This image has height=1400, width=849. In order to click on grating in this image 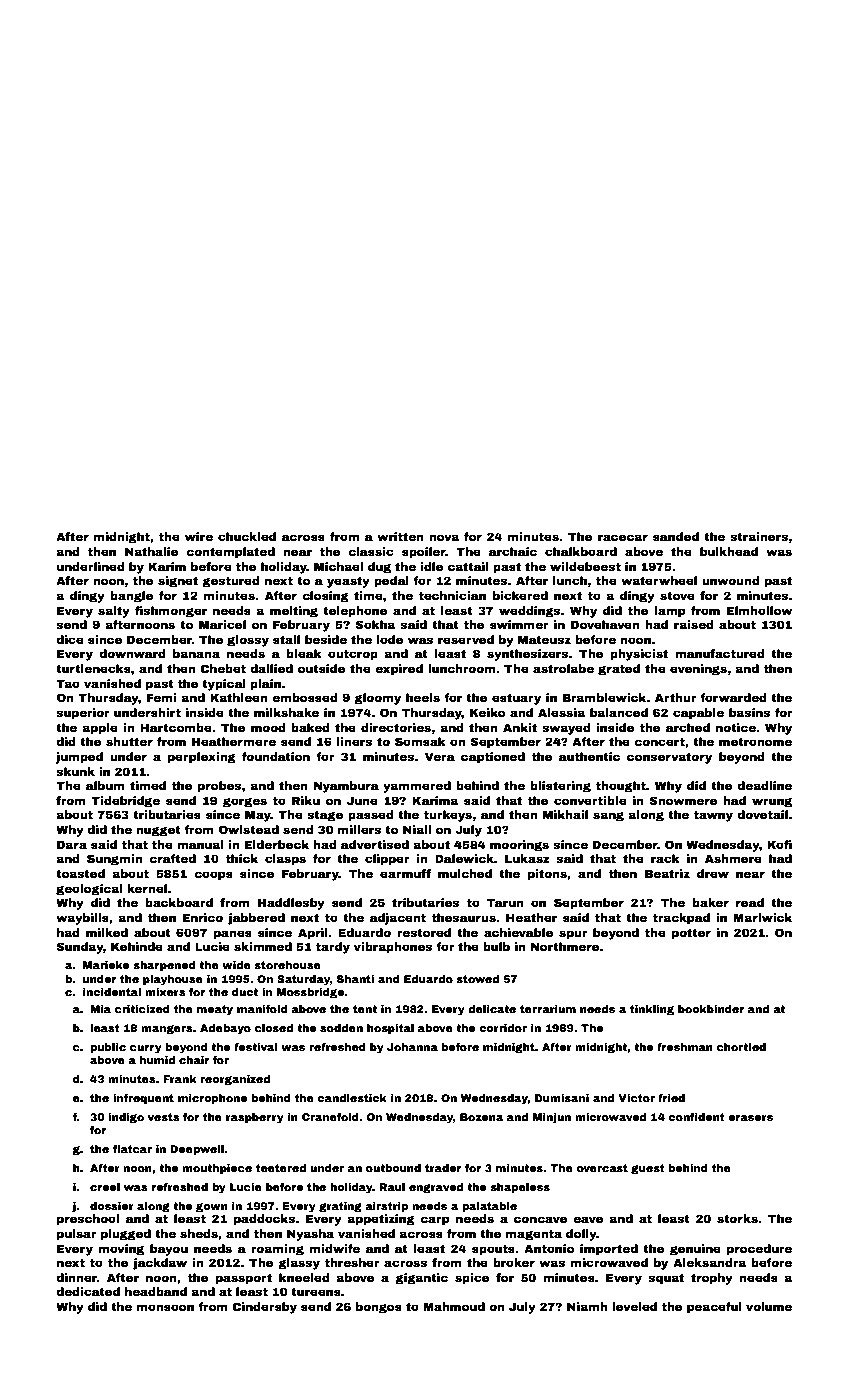, I will do `click(340, 1207)`.
